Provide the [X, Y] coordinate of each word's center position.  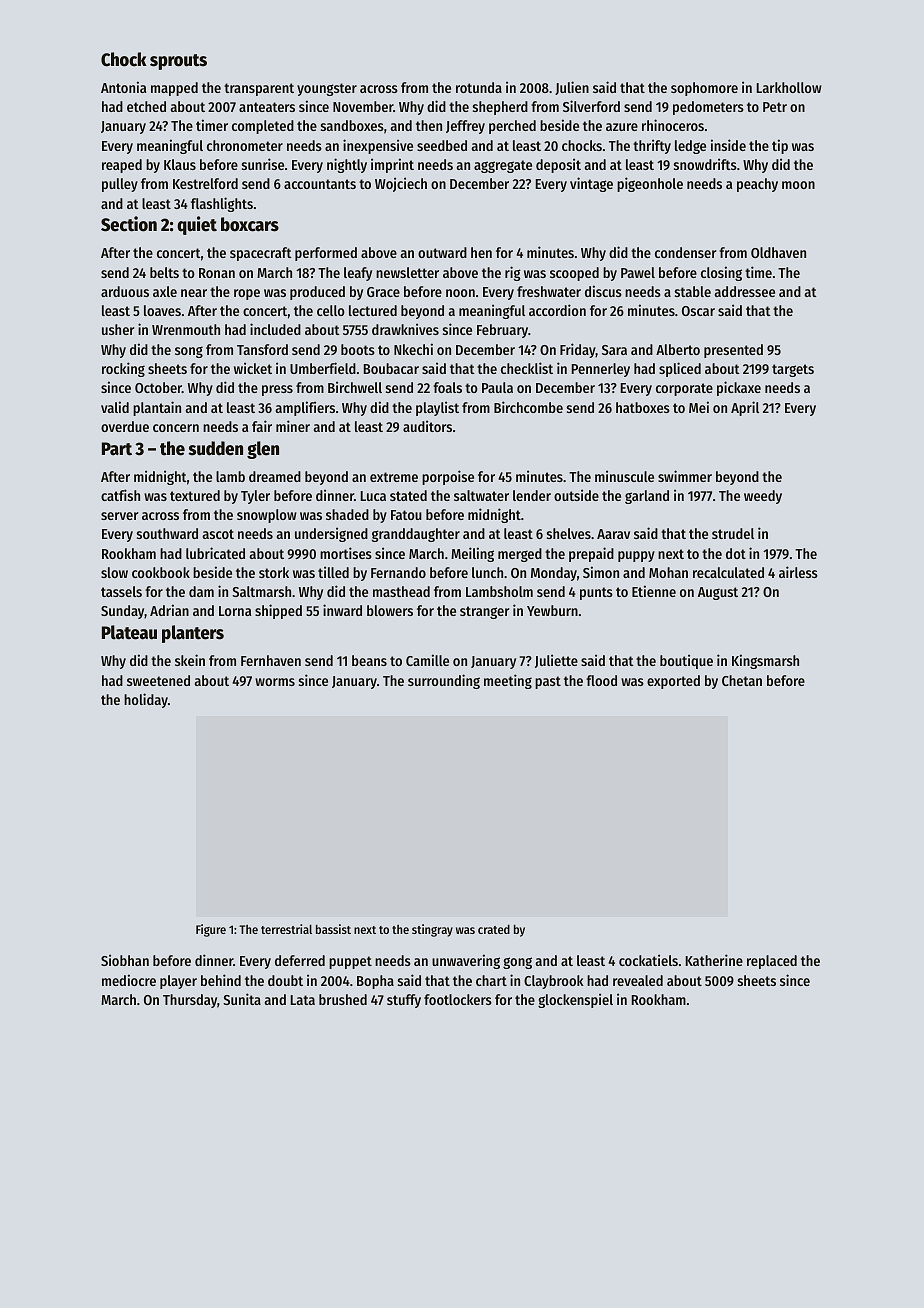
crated [494, 929]
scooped [574, 274]
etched [146, 106]
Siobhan [125, 960]
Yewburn [552, 610]
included [275, 329]
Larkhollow [789, 87]
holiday [146, 700]
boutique [686, 661]
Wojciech [401, 184]
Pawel [638, 272]
